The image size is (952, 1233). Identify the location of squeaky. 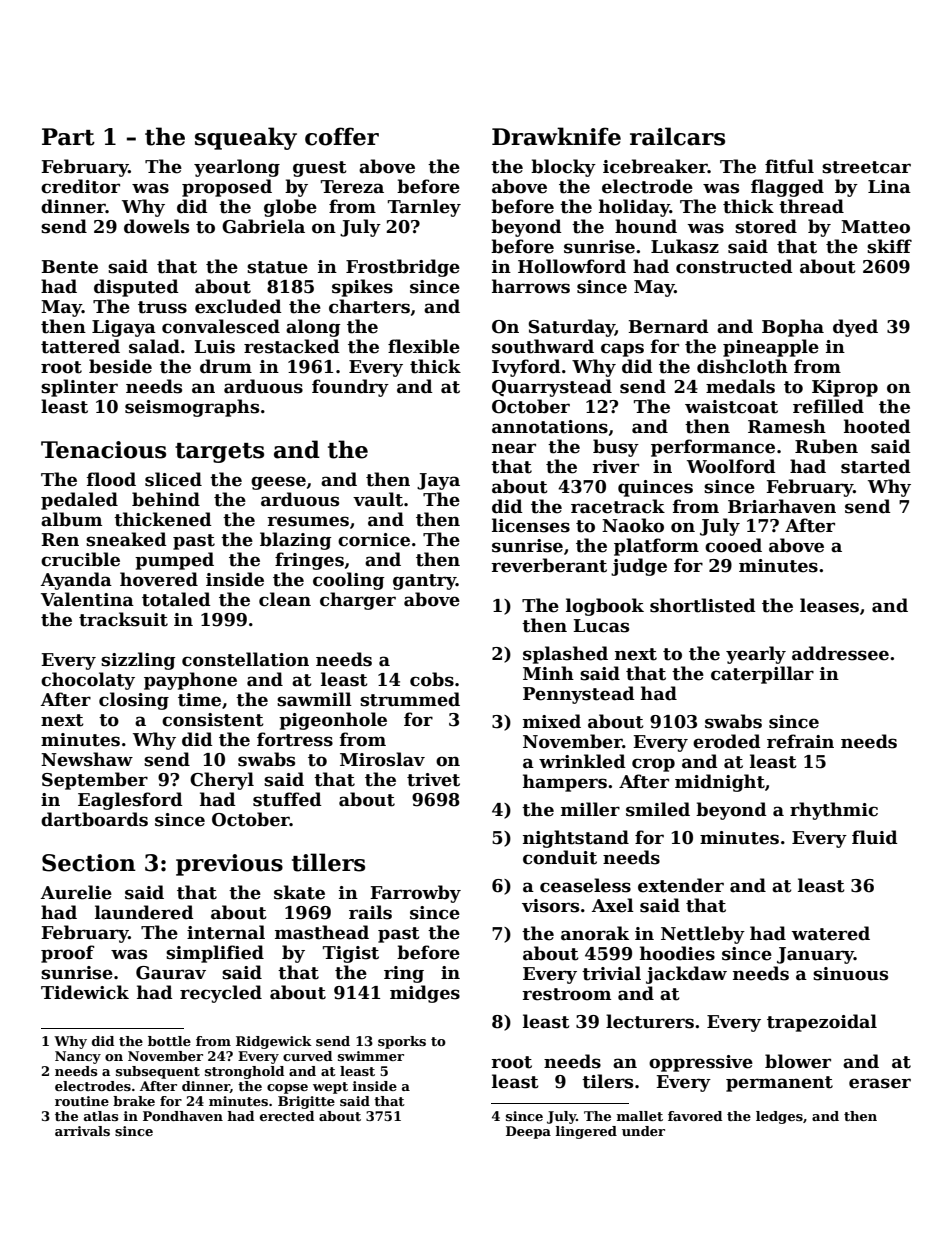
(246, 138).
